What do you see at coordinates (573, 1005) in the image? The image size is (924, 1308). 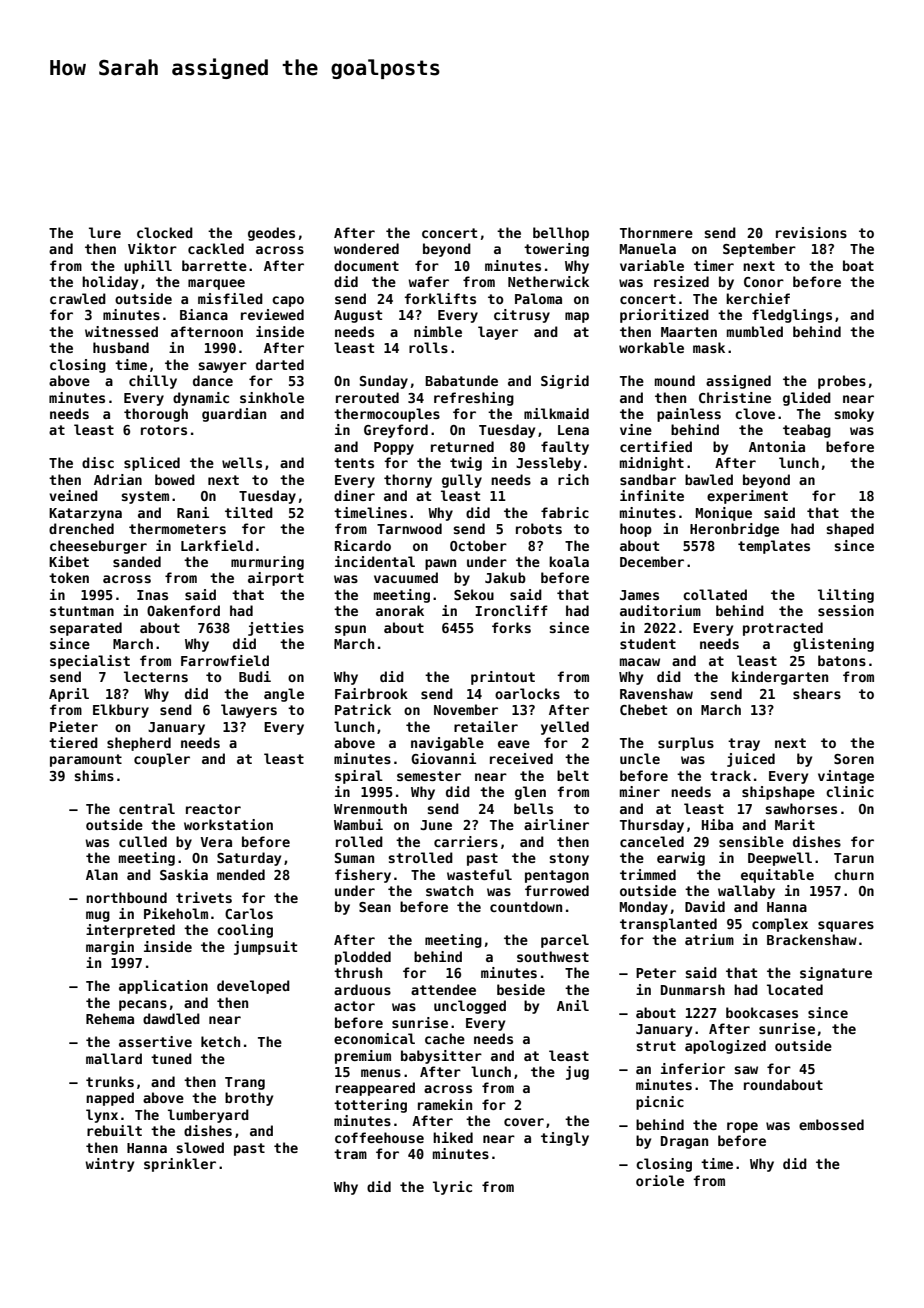 I see `Anil` at bounding box center [573, 1005].
